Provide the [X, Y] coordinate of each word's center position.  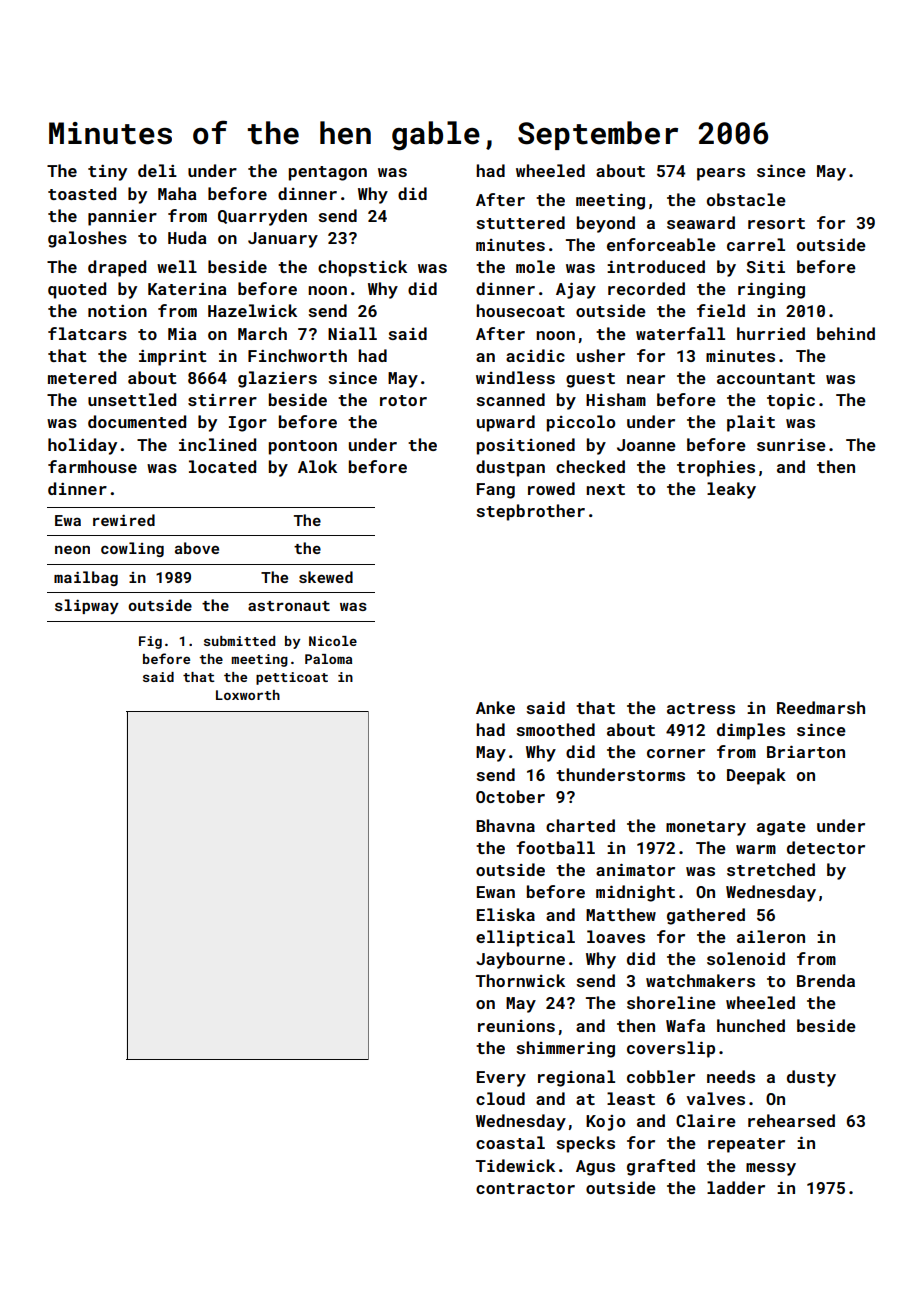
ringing [771, 290]
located [222, 466]
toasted [82, 193]
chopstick [362, 268]
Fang [496, 491]
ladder [736, 1187]
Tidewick [515, 1165]
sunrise [791, 444]
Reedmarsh [821, 707]
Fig [150, 642]
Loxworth [248, 695]
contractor [525, 1188]
